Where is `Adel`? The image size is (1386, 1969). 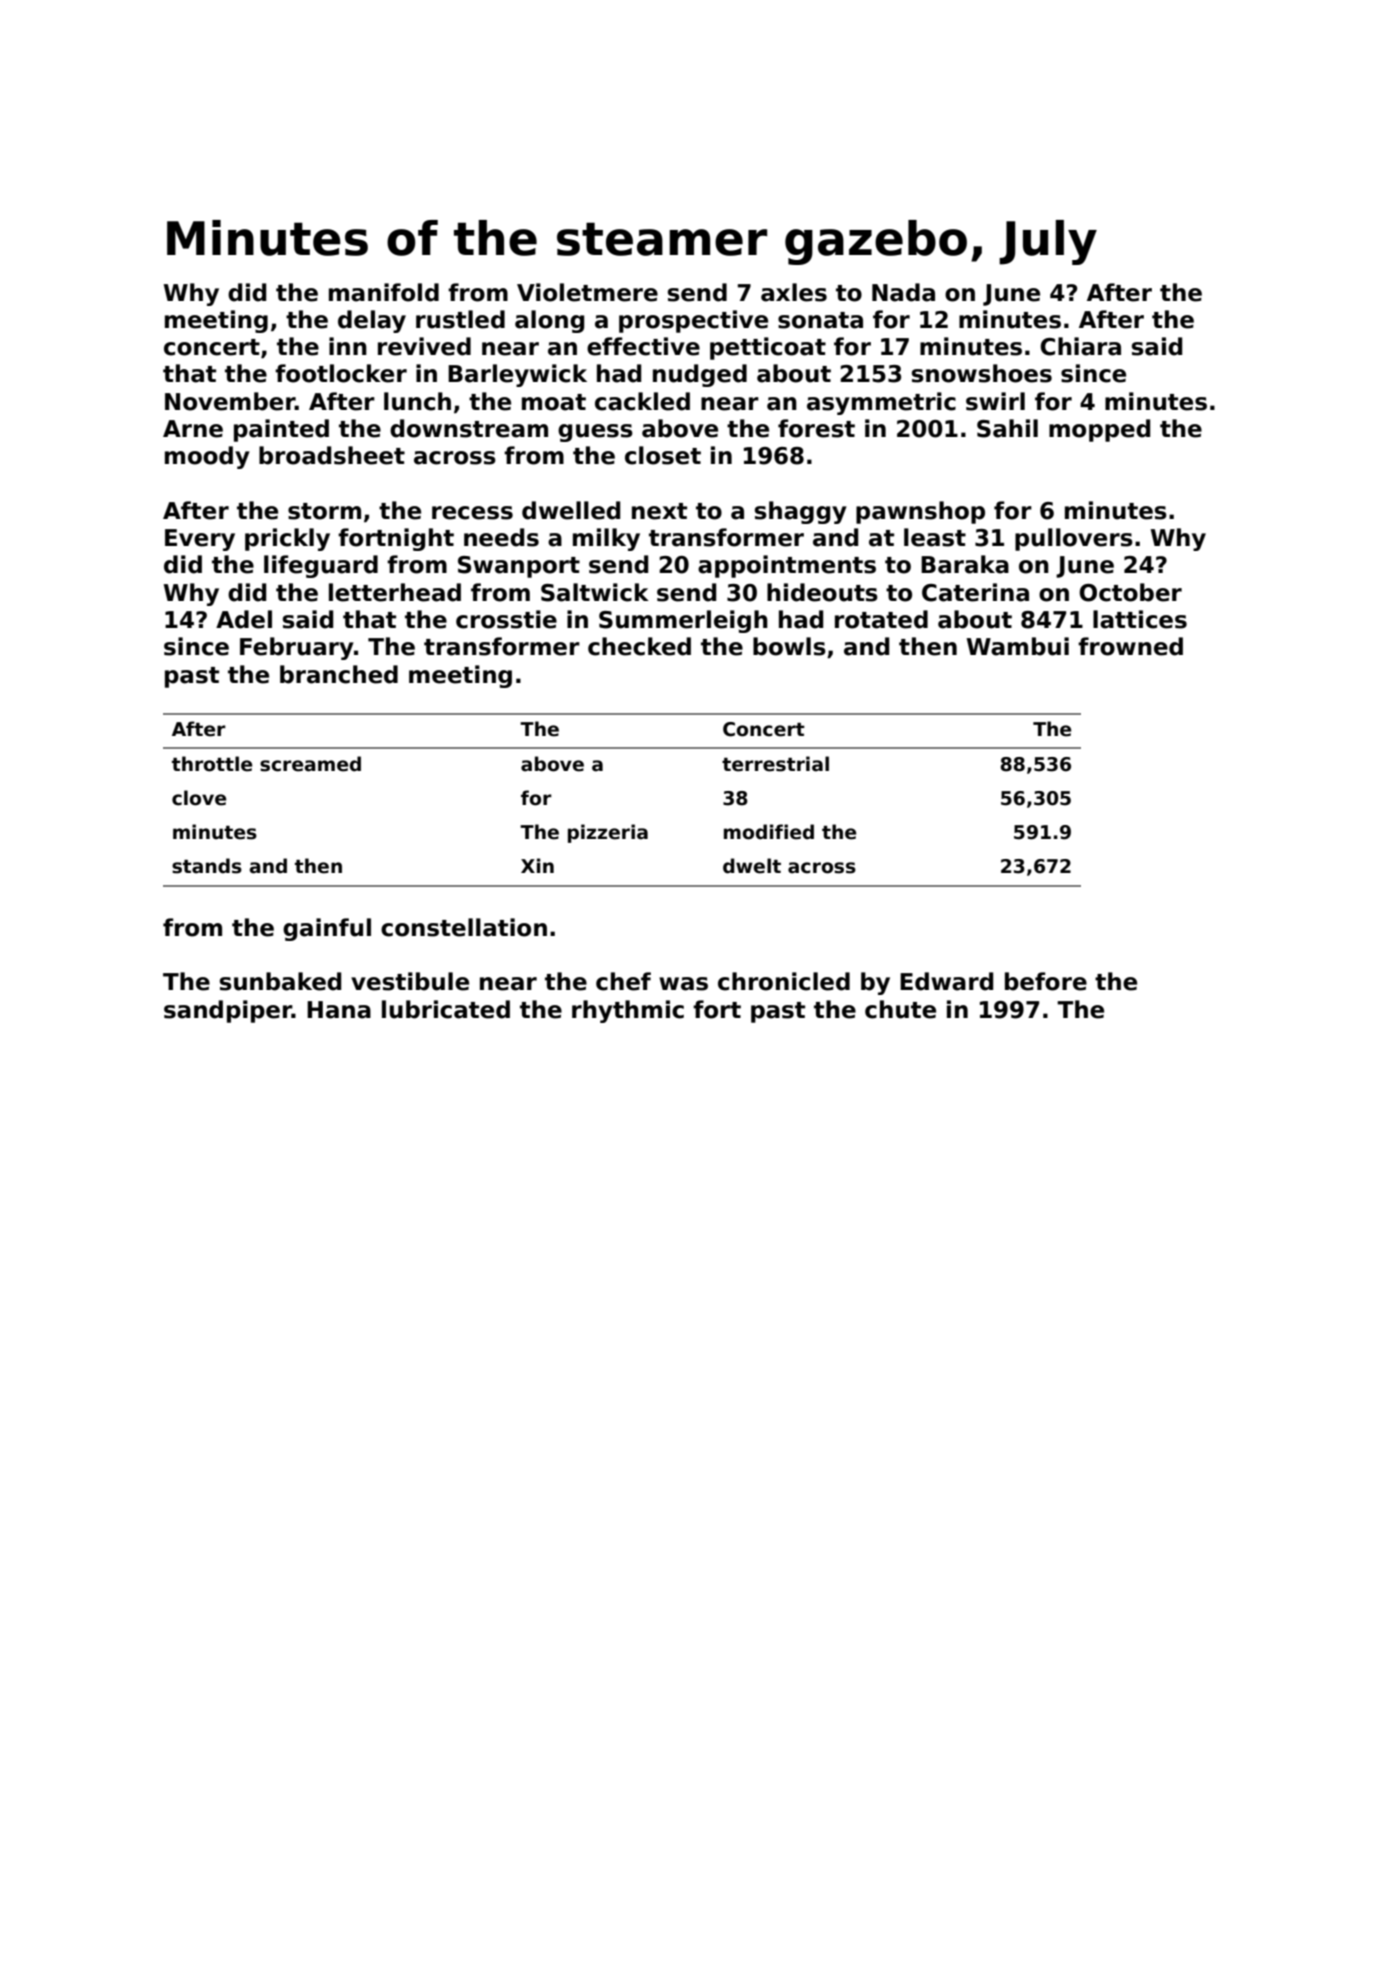
Adel is located at coordinates (244, 619).
